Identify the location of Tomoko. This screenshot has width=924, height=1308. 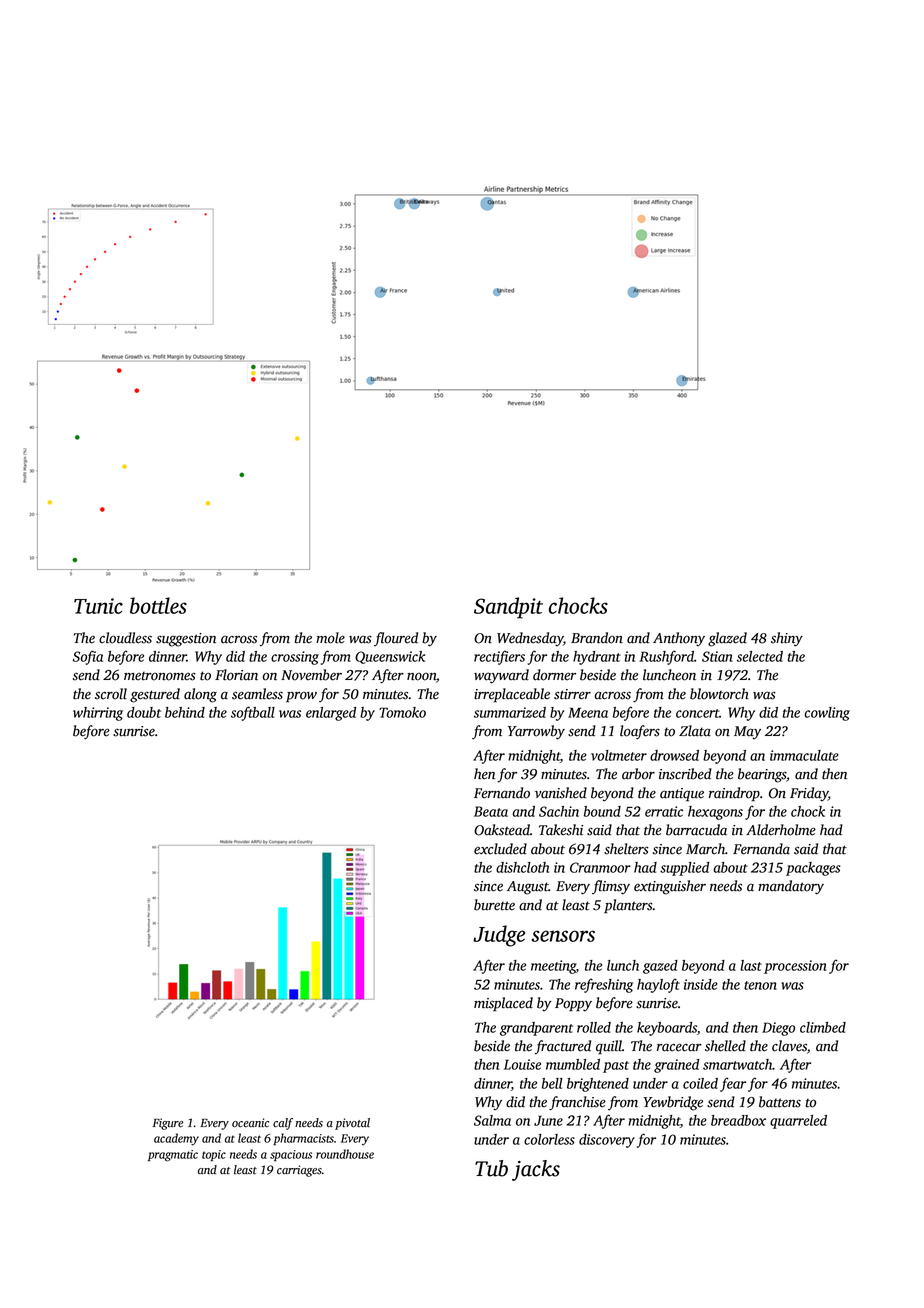
(402, 712).
